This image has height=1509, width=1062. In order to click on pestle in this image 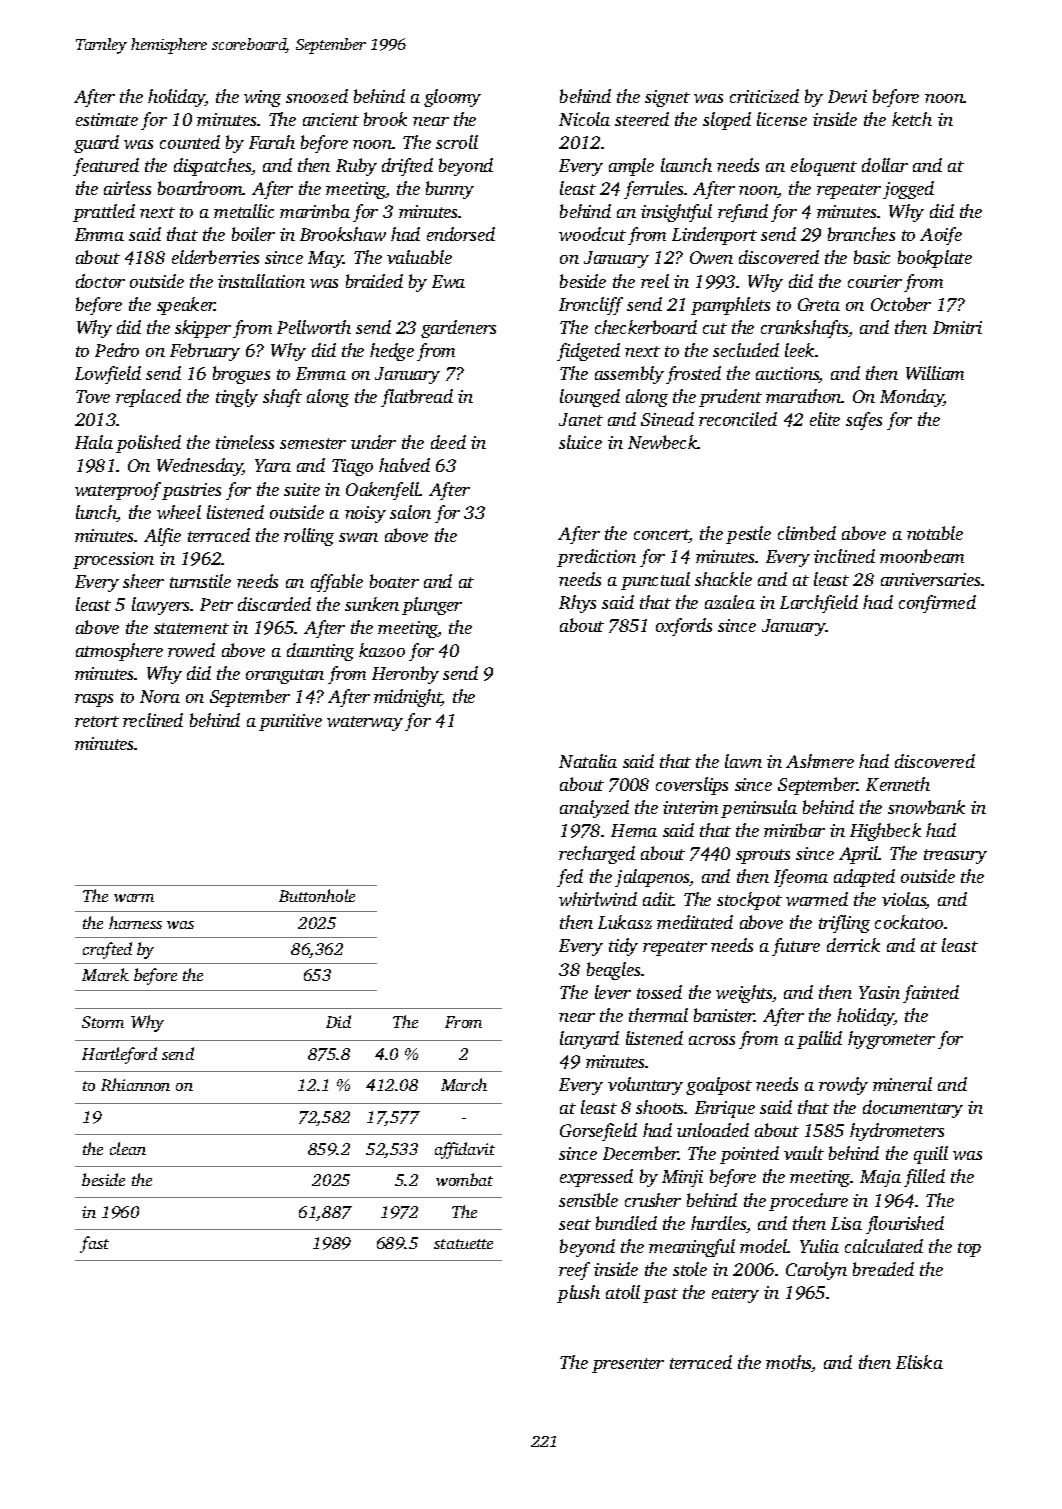, I will do `click(748, 535)`.
